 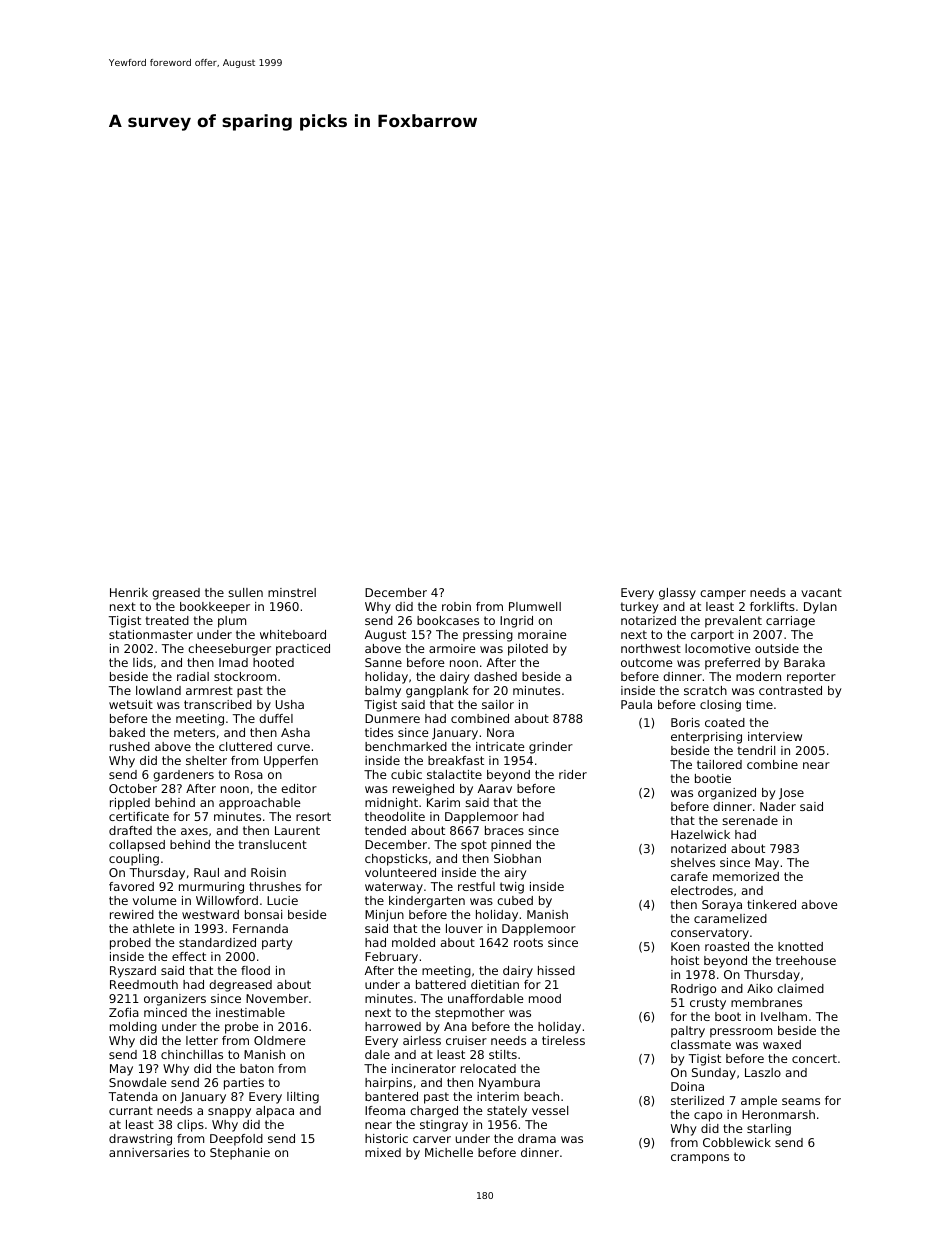 I want to click on Stephanie, so click(x=240, y=1154).
